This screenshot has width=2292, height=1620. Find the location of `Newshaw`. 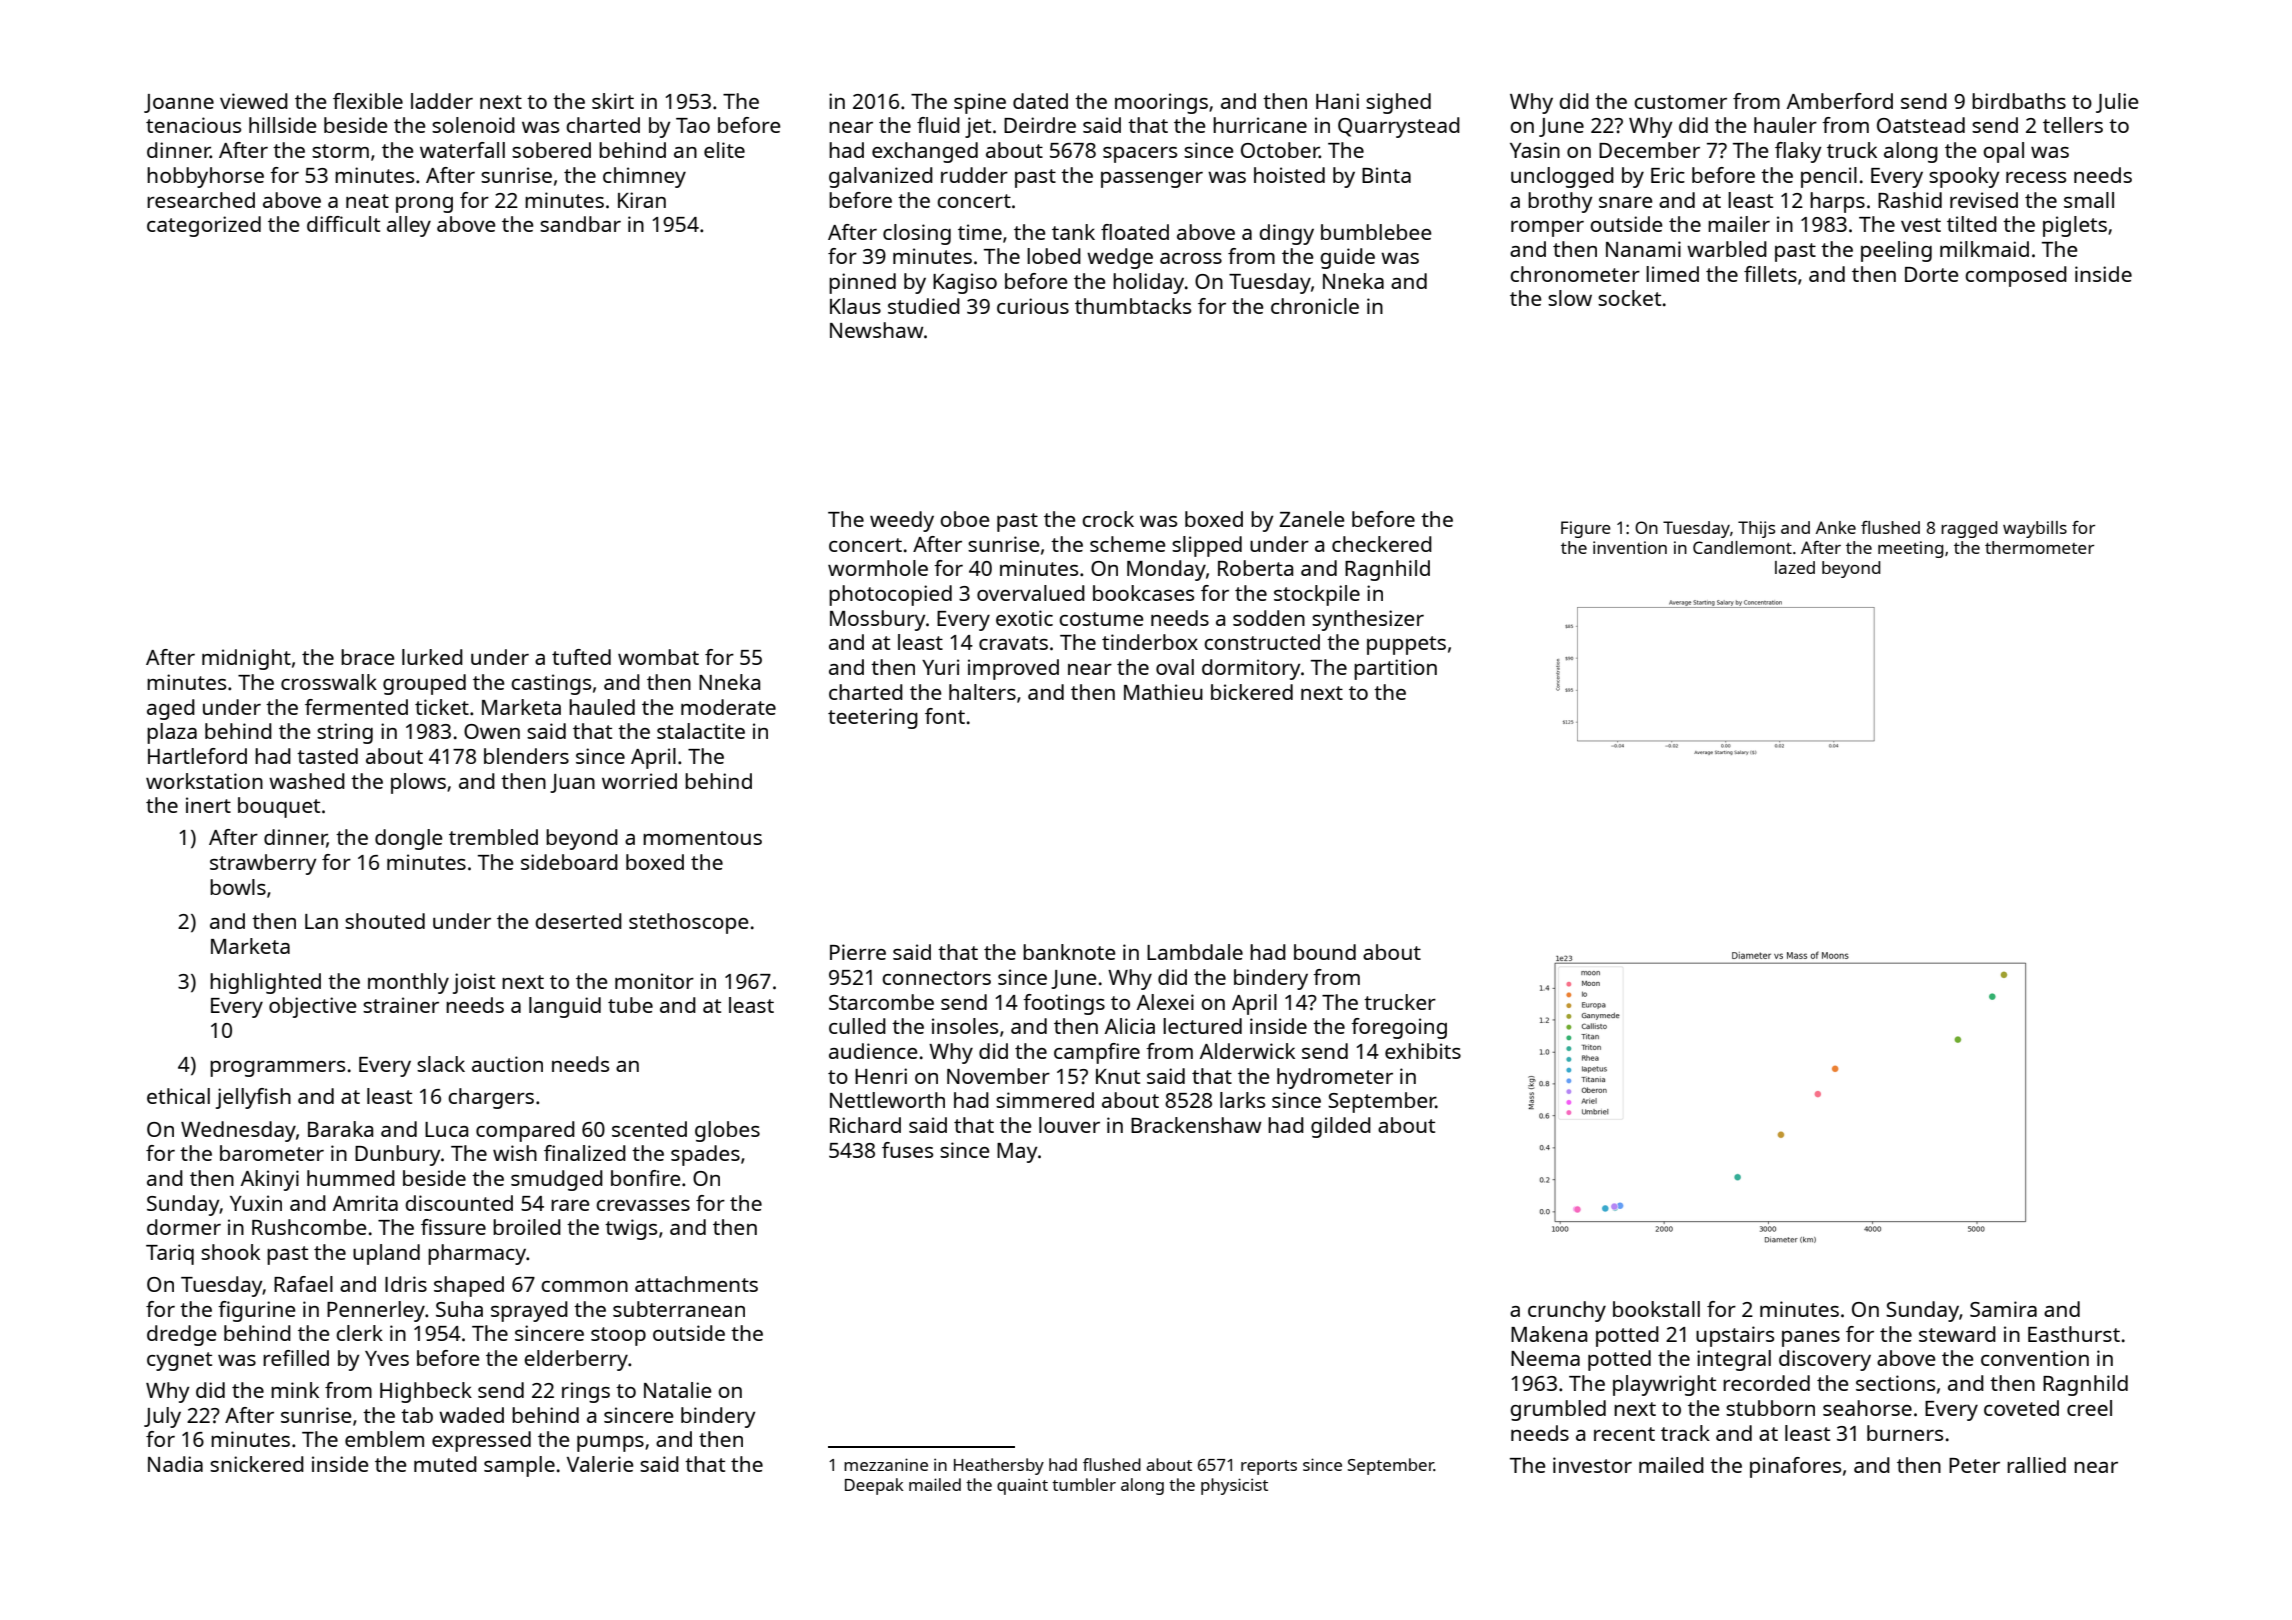

Newshaw is located at coordinates (876, 330).
